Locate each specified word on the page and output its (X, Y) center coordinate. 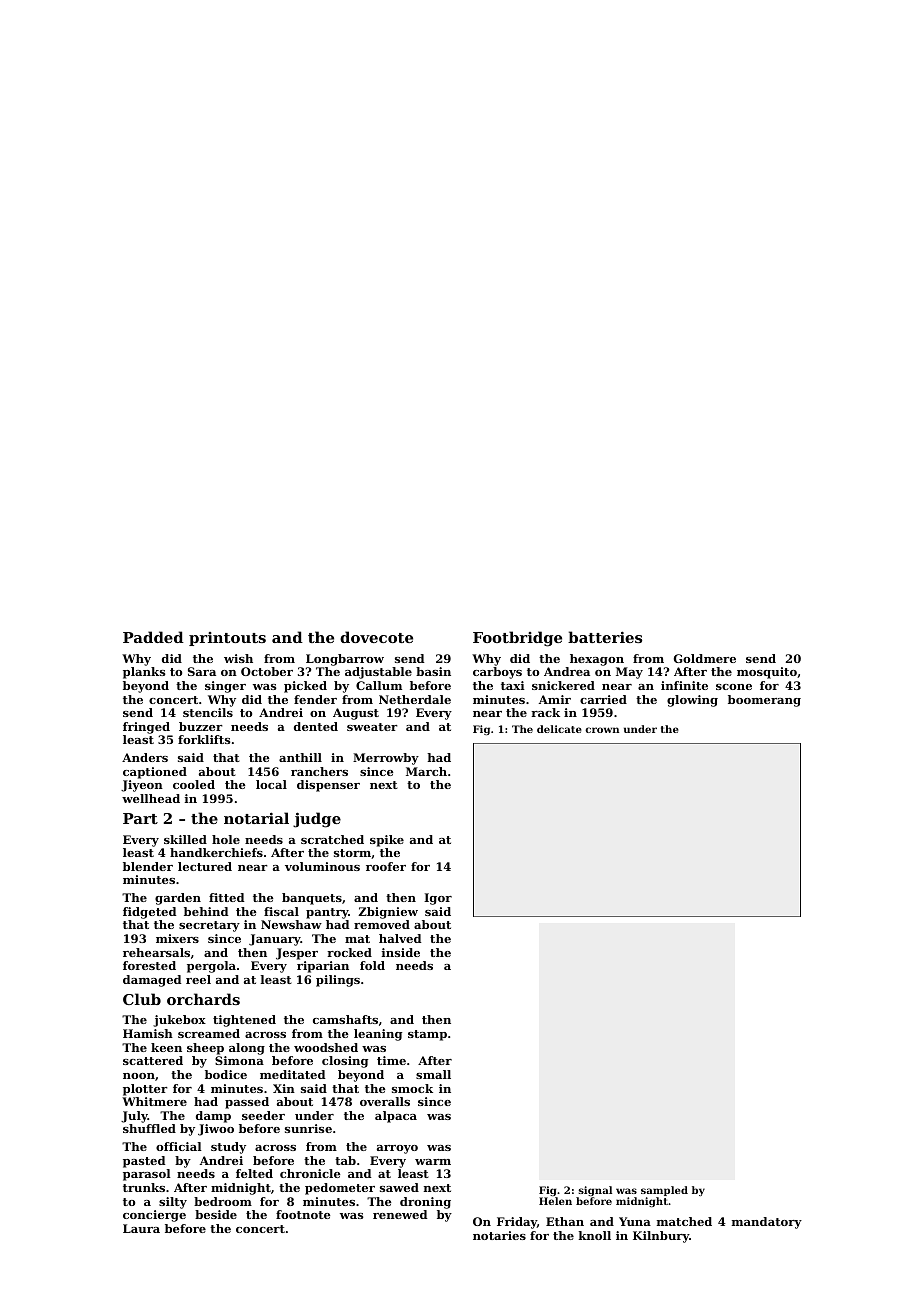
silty (173, 1203)
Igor (438, 899)
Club (142, 999)
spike (387, 841)
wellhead (151, 798)
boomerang (764, 701)
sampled (664, 1191)
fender (315, 699)
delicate (559, 729)
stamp (427, 1035)
